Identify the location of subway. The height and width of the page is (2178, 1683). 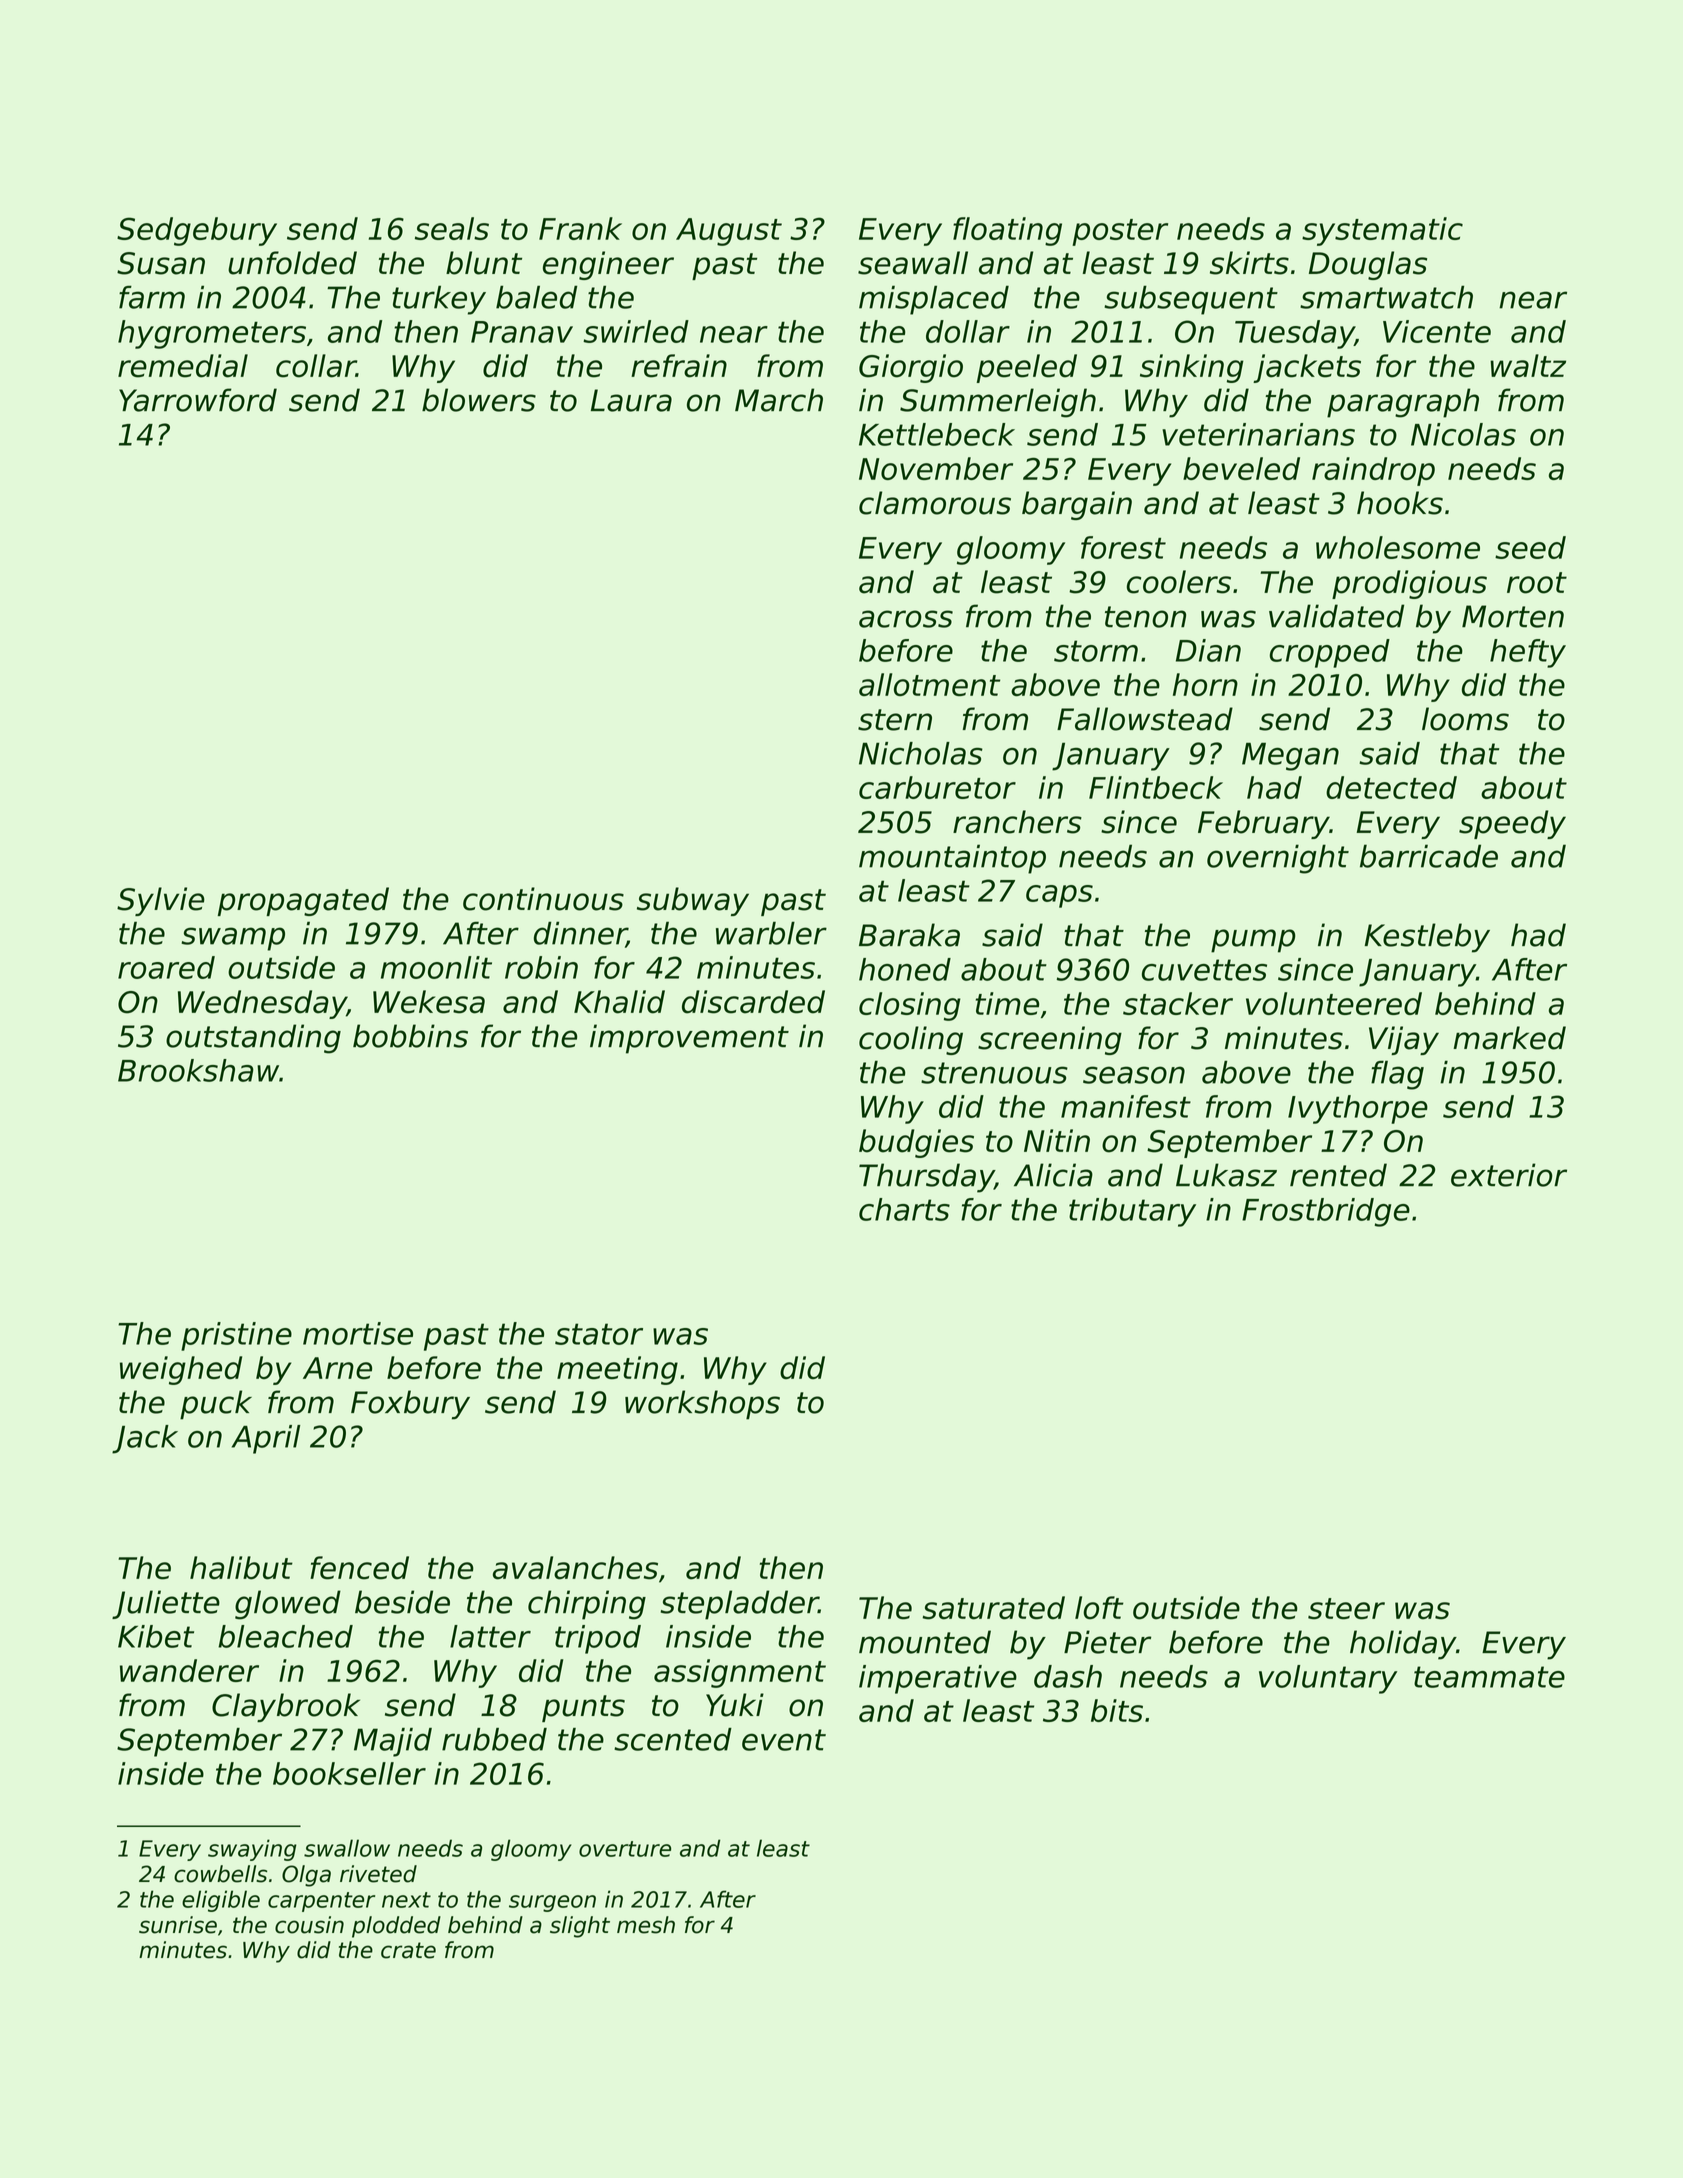
(693, 901).
